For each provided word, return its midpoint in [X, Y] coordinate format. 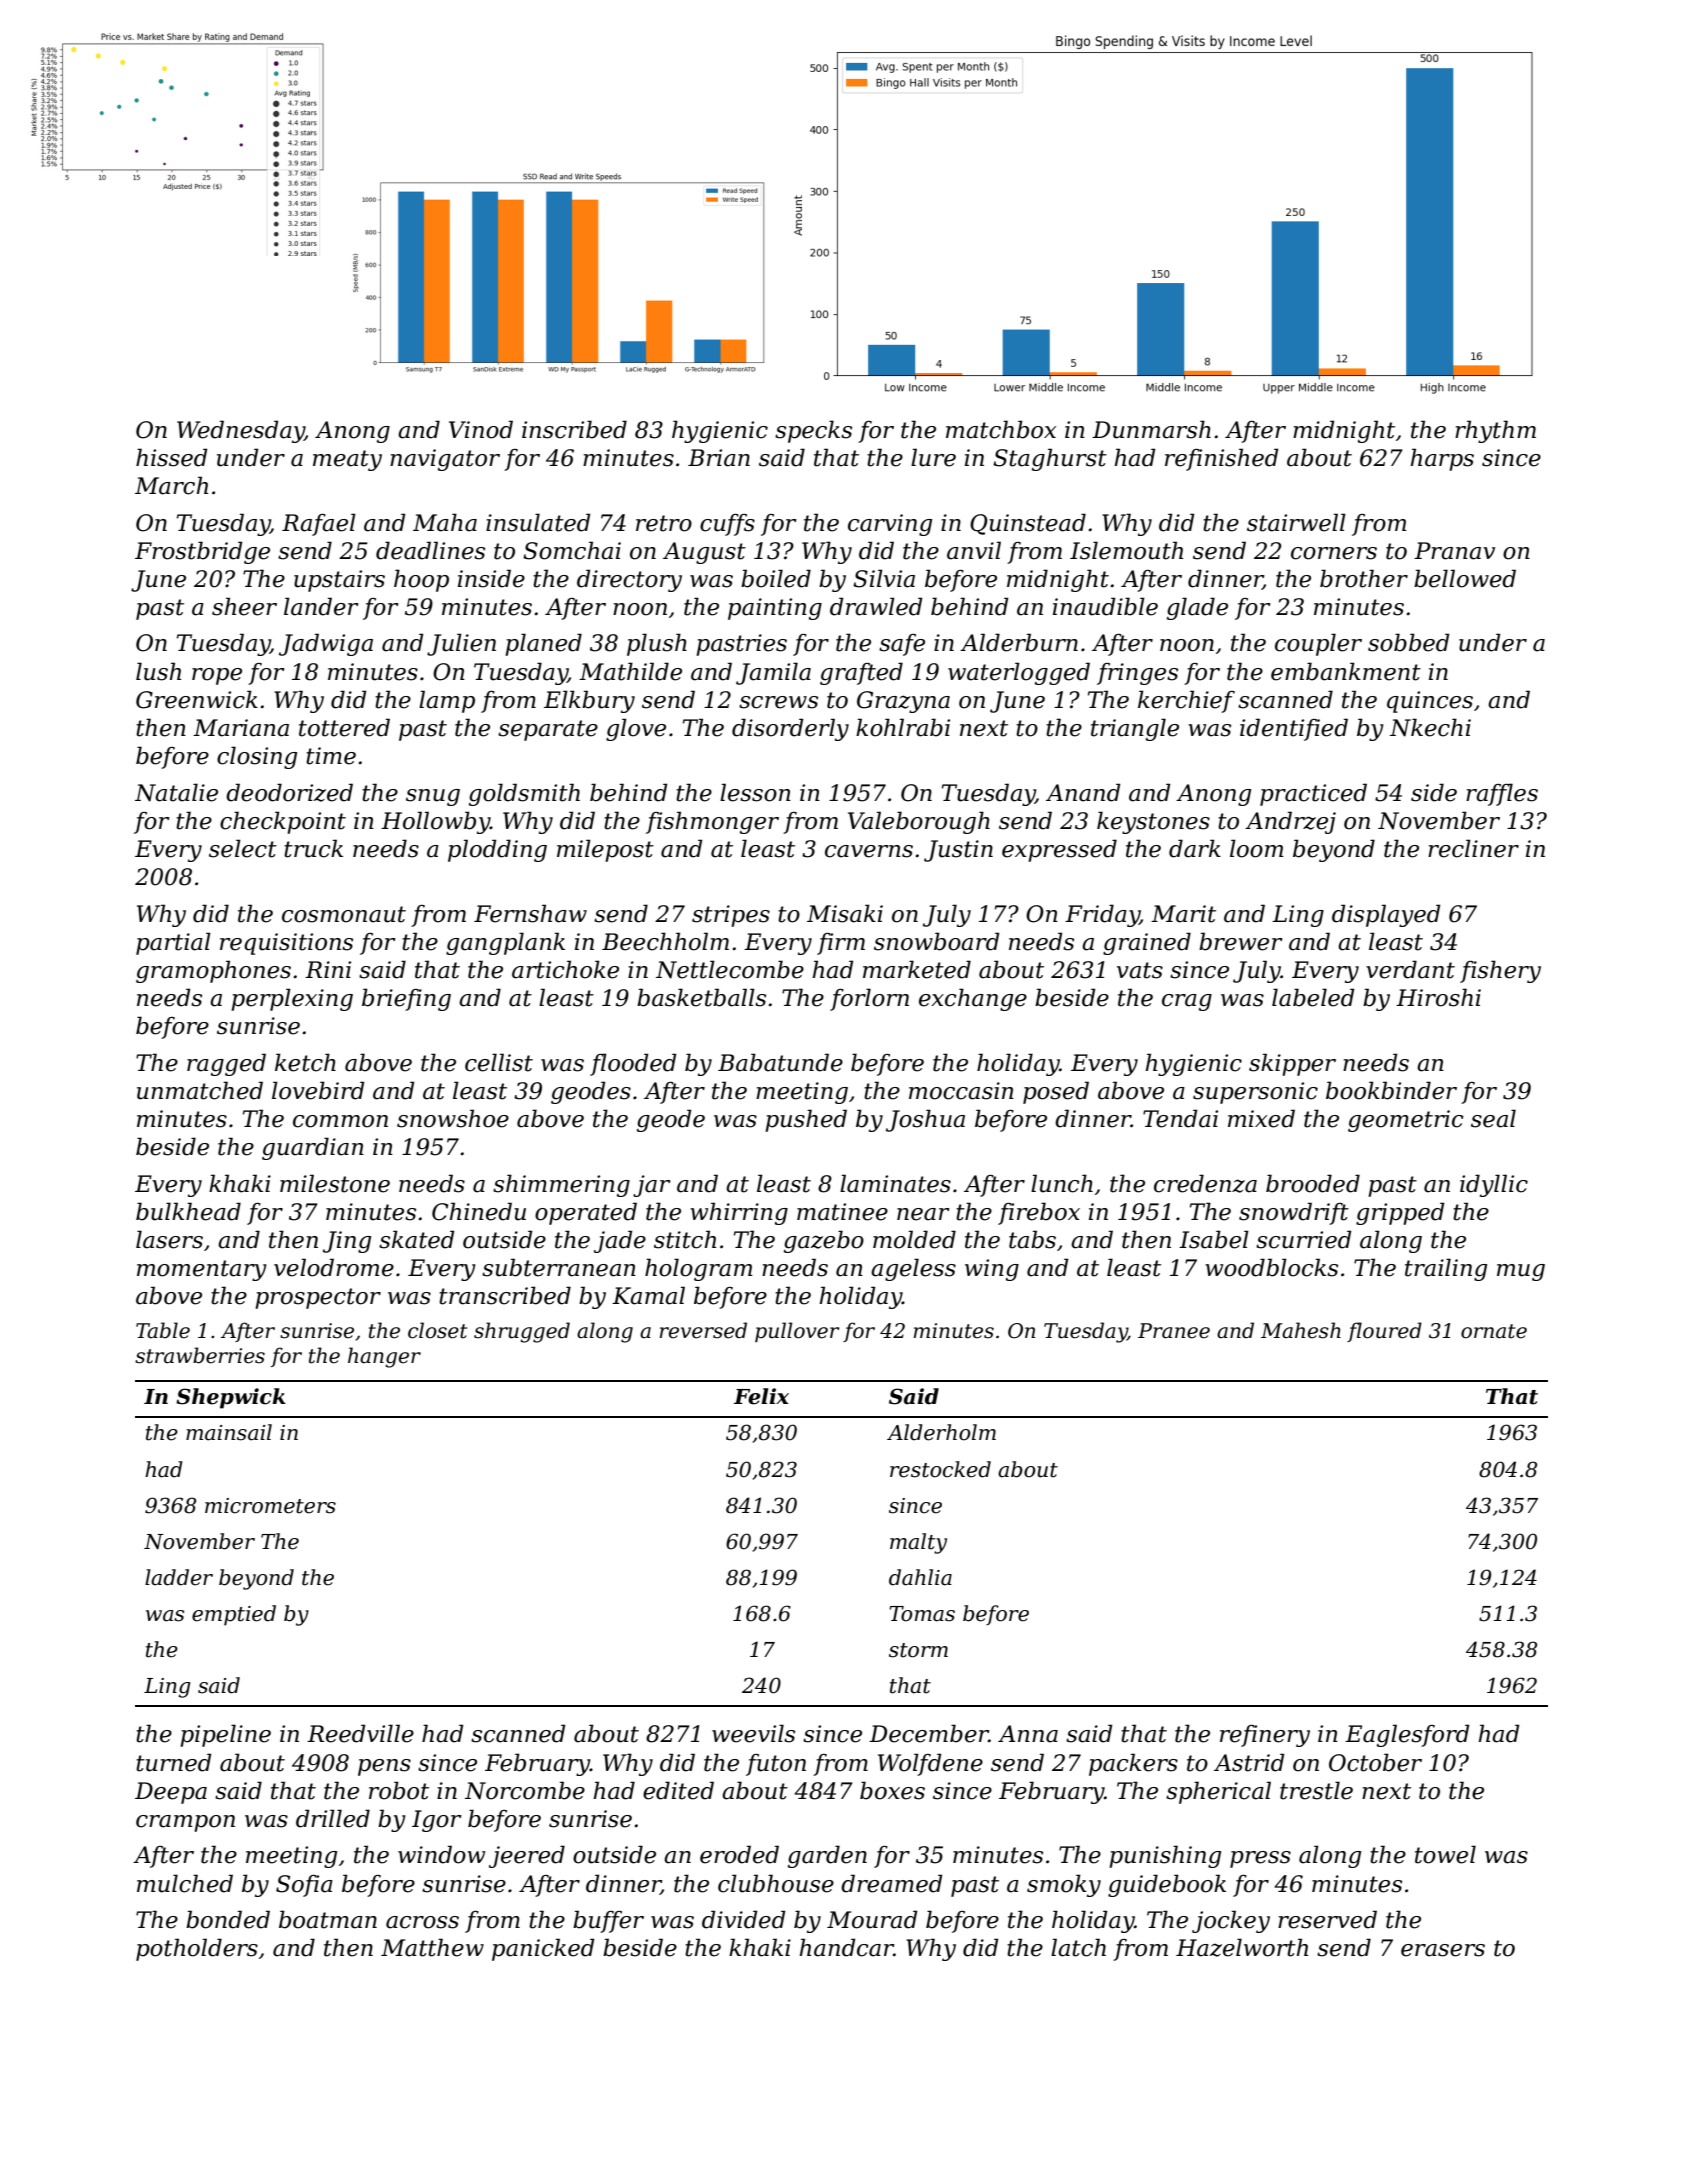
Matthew [432, 1947]
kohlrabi [903, 727]
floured [1384, 1332]
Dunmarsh [1151, 429]
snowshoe [453, 1118]
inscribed [574, 429]
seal [1493, 1118]
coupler [1318, 644]
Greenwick [197, 699]
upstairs [339, 581]
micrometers [270, 1506]
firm [841, 944]
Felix [761, 1396]
